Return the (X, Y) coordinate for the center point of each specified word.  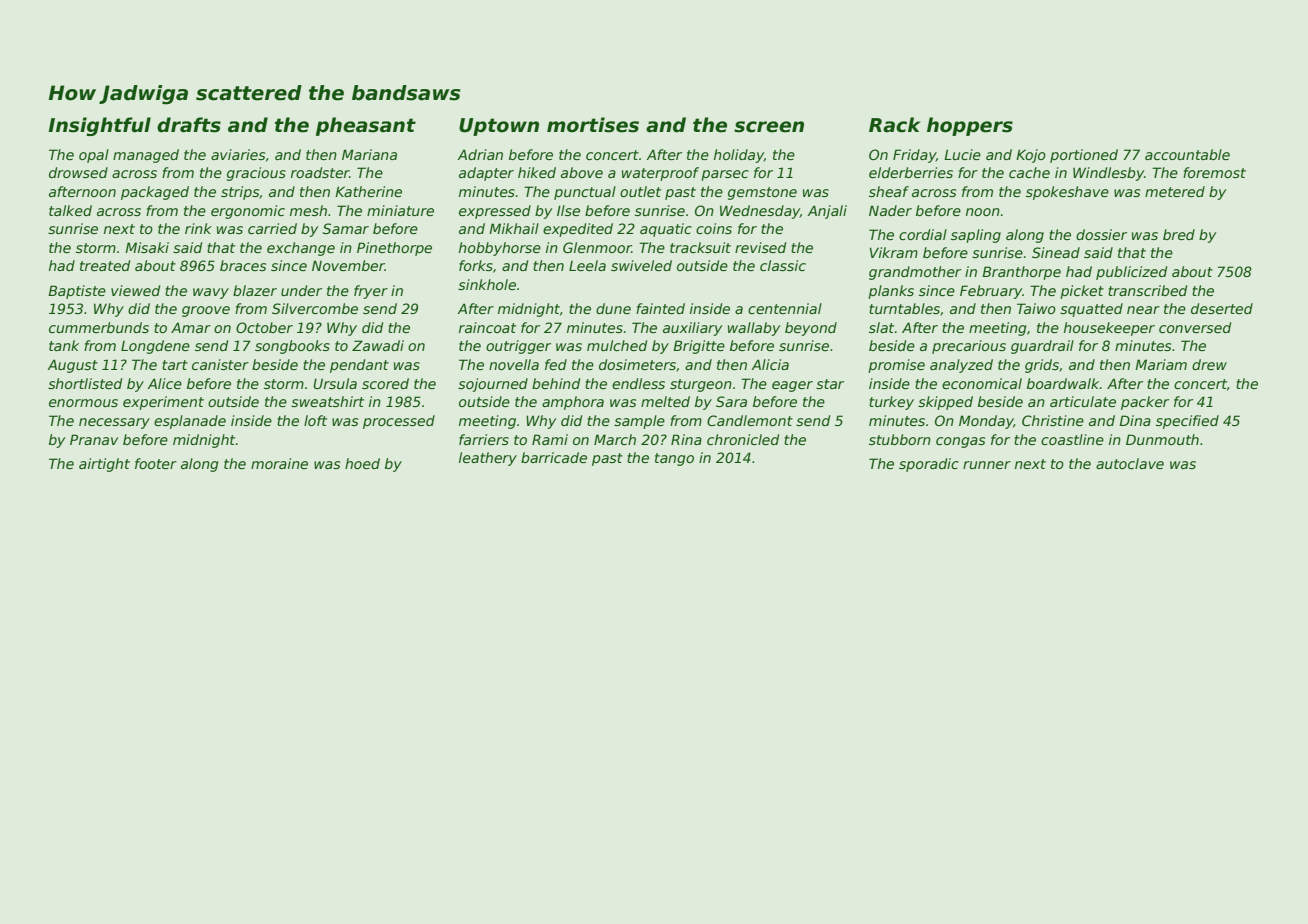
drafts (189, 125)
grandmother (915, 273)
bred (1179, 234)
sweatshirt (327, 401)
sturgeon (701, 385)
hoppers (970, 126)
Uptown (499, 127)
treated (105, 265)
